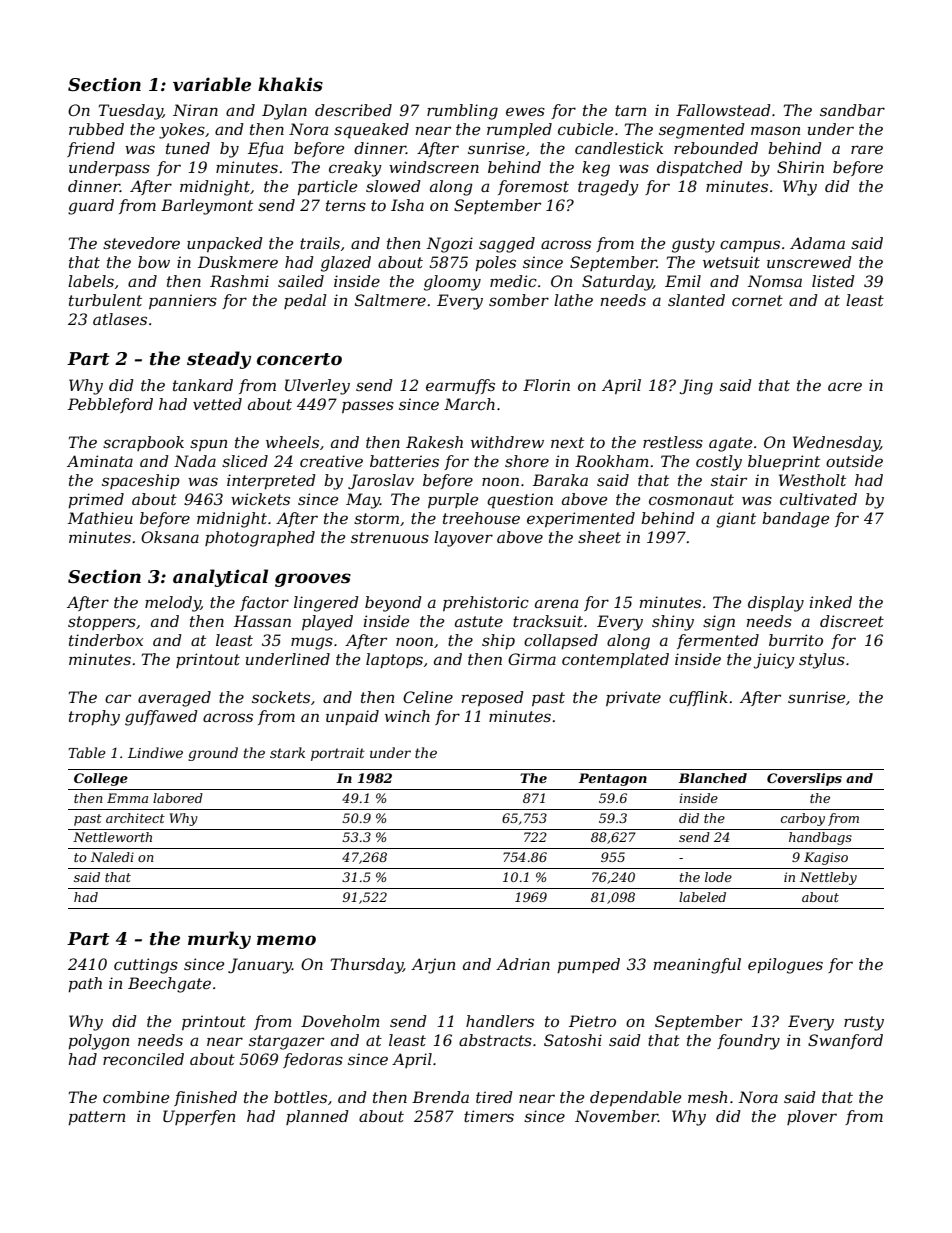 The height and width of the image is (1233, 952). I want to click on labored, so click(178, 798).
